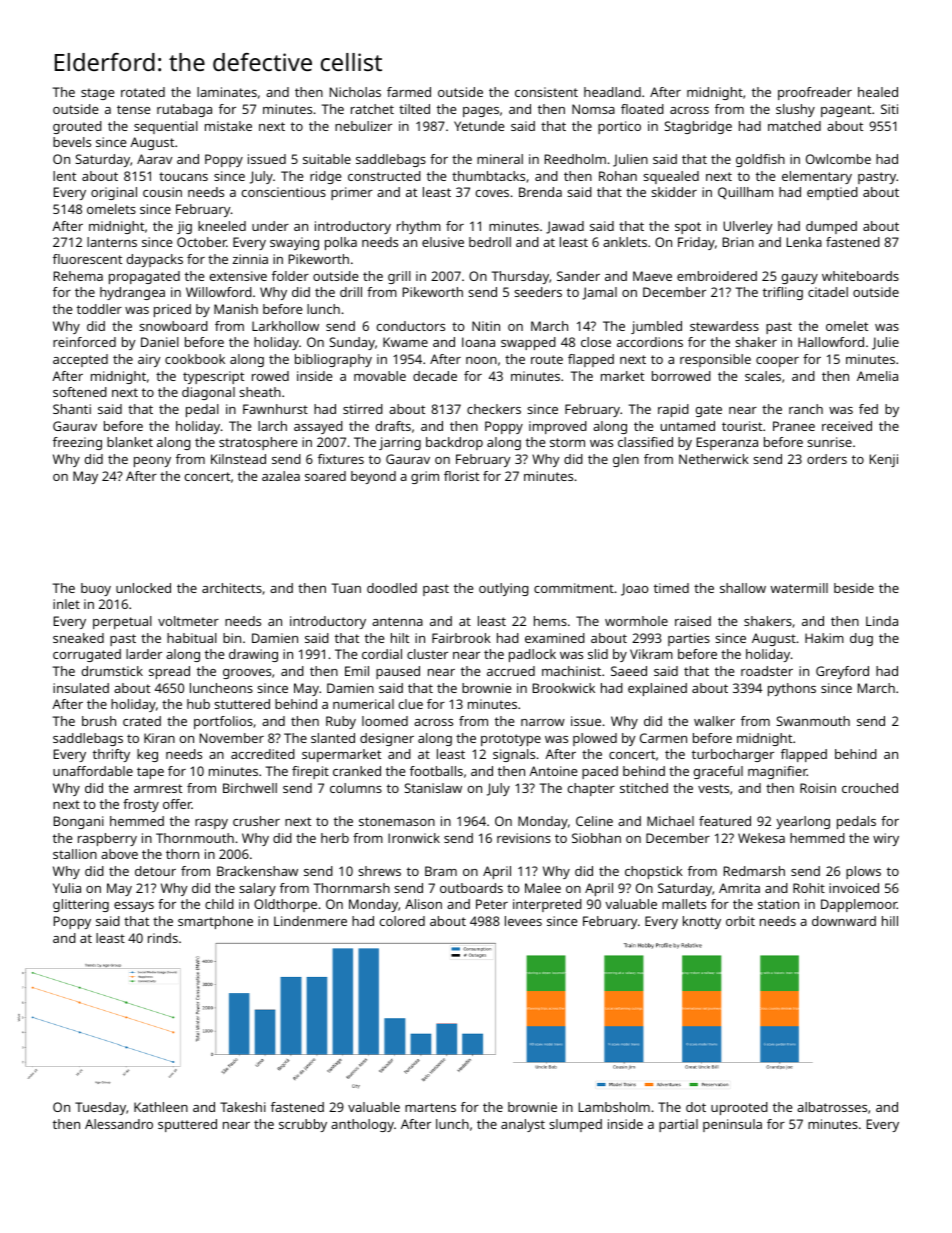 The image size is (952, 1233). Describe the element at coordinates (794, 426) in the screenshot. I see `Pranee` at that location.
